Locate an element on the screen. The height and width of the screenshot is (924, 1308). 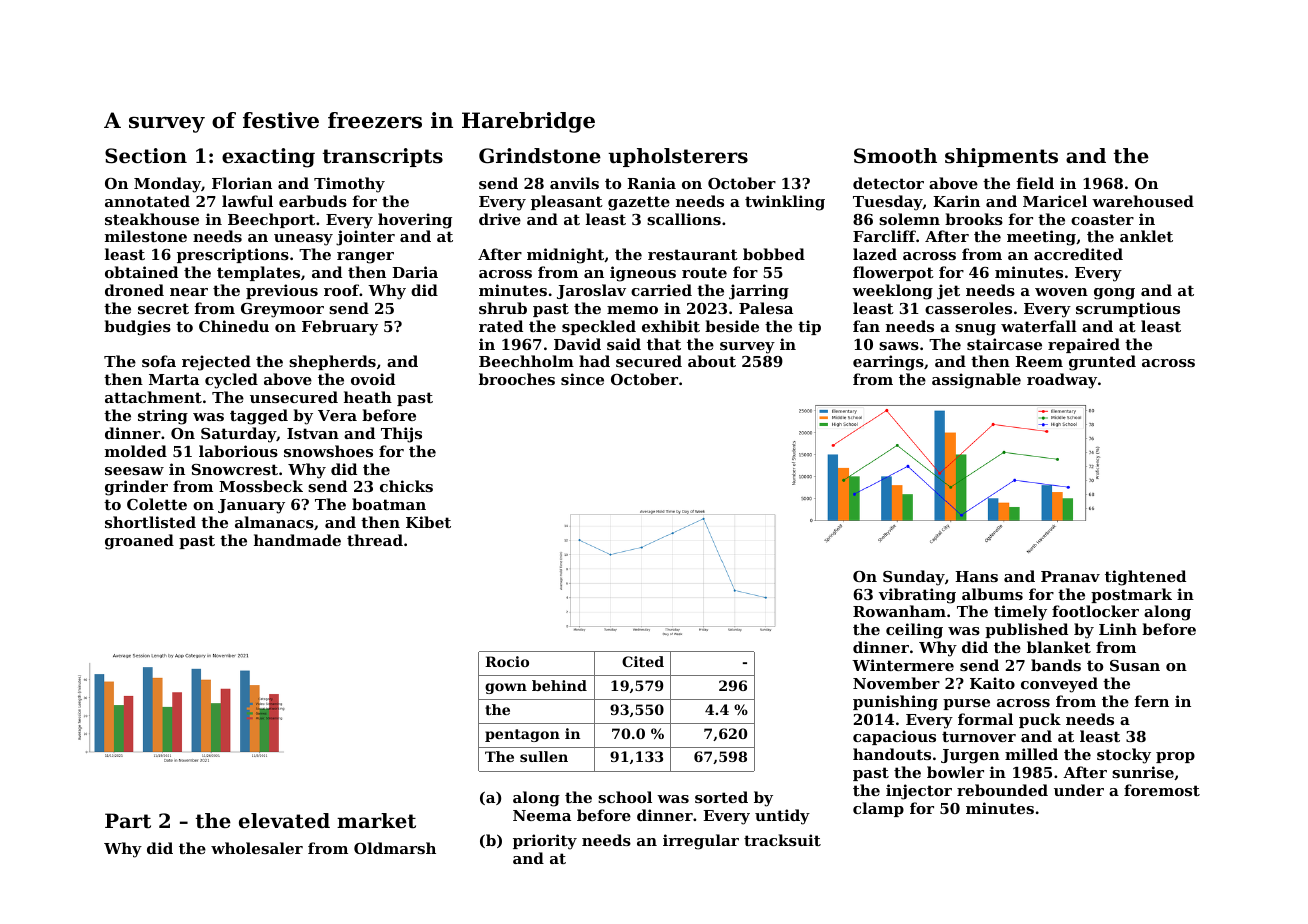
shipments is located at coordinates (1001, 157).
